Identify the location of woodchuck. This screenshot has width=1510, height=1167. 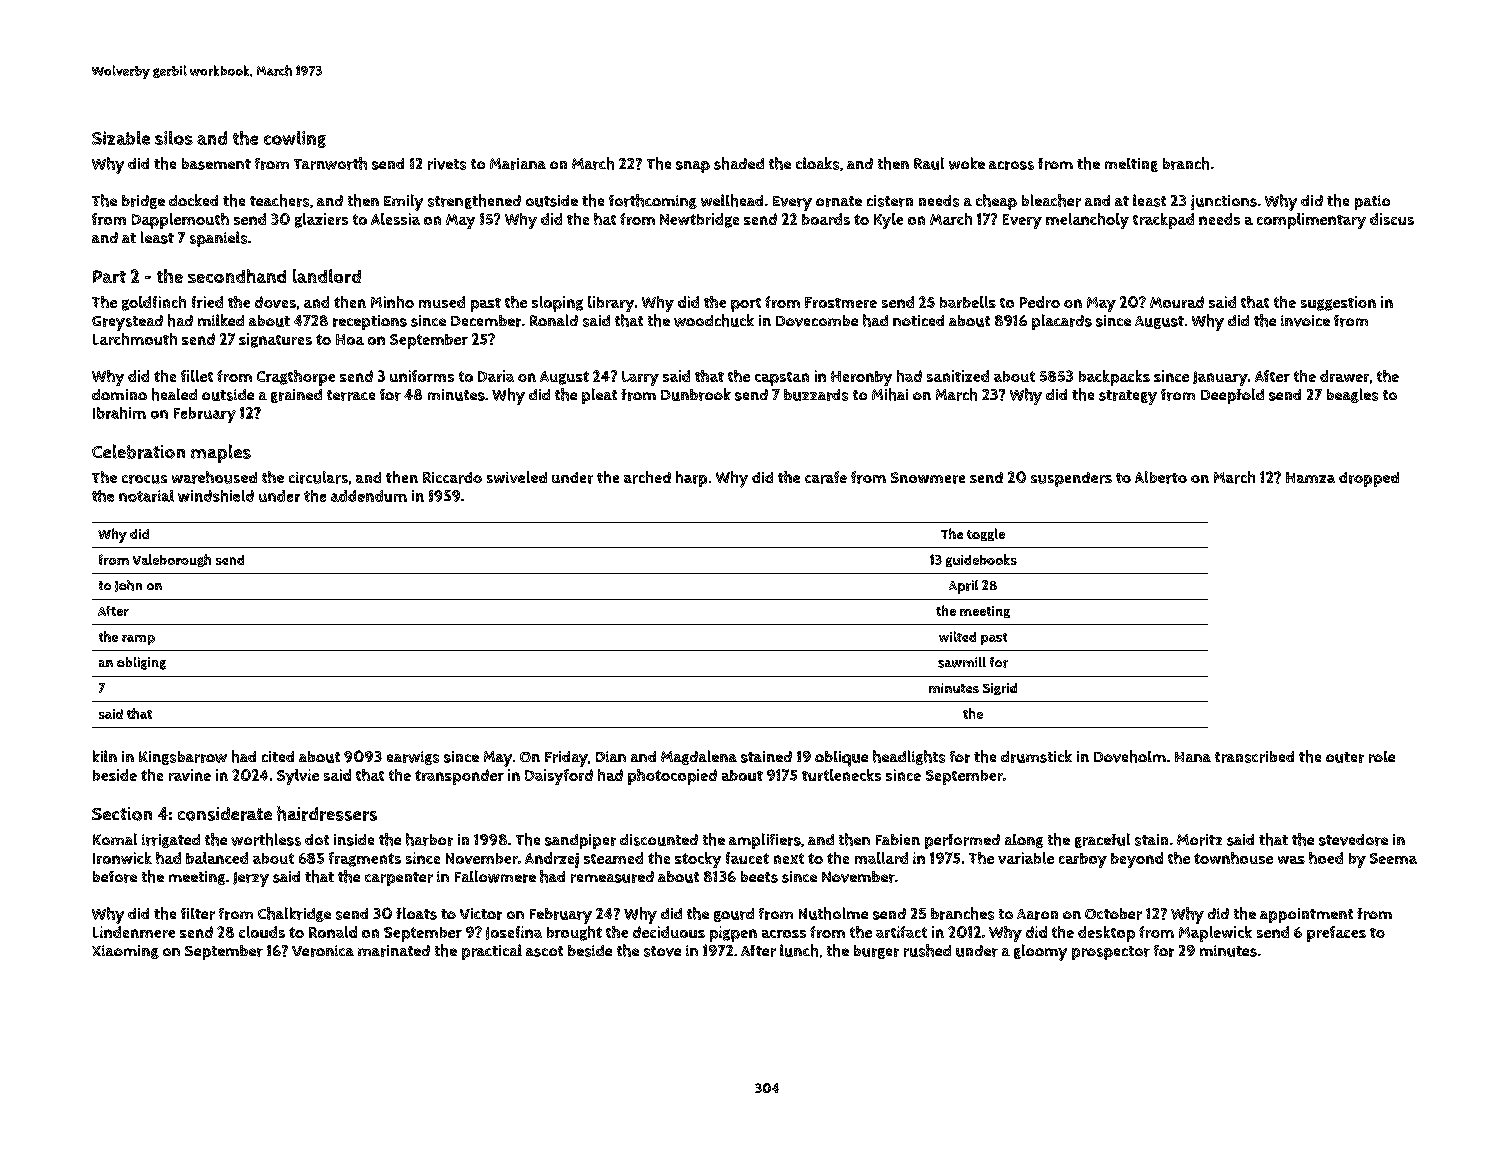
(714, 320).
